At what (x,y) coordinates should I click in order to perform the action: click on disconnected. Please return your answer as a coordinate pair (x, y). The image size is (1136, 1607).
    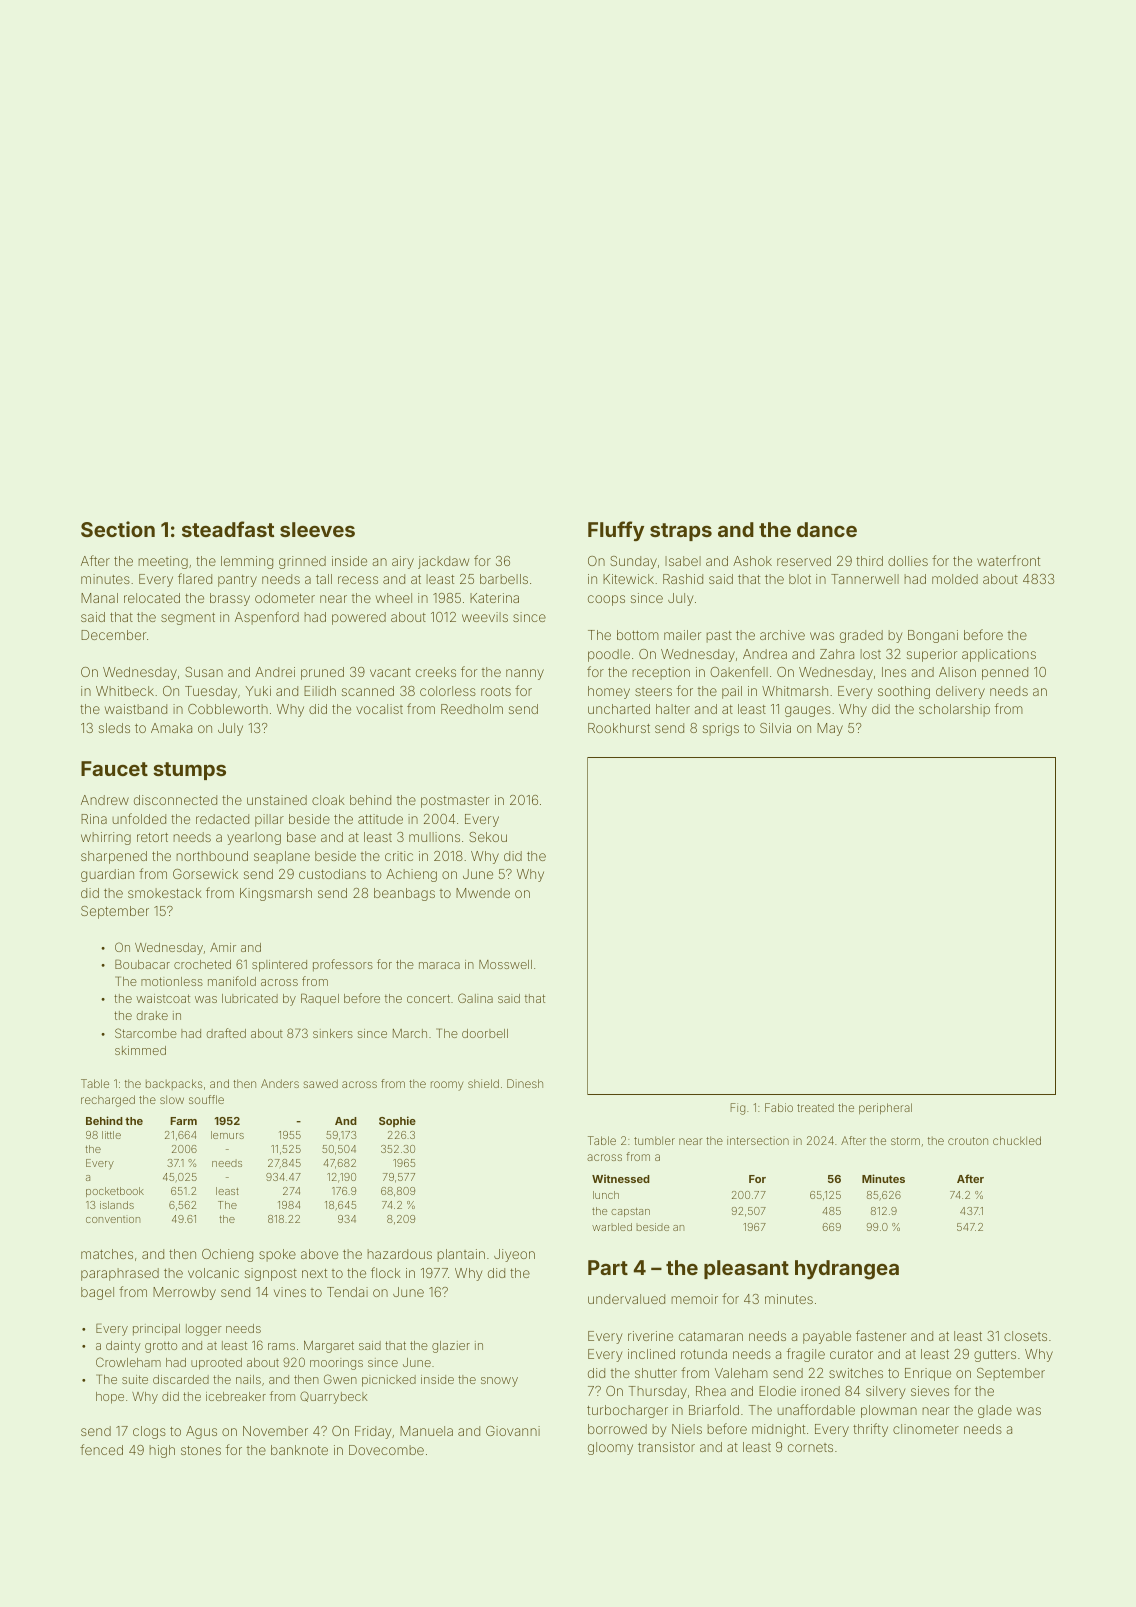
    Looking at the image, I should click on (175, 800).
